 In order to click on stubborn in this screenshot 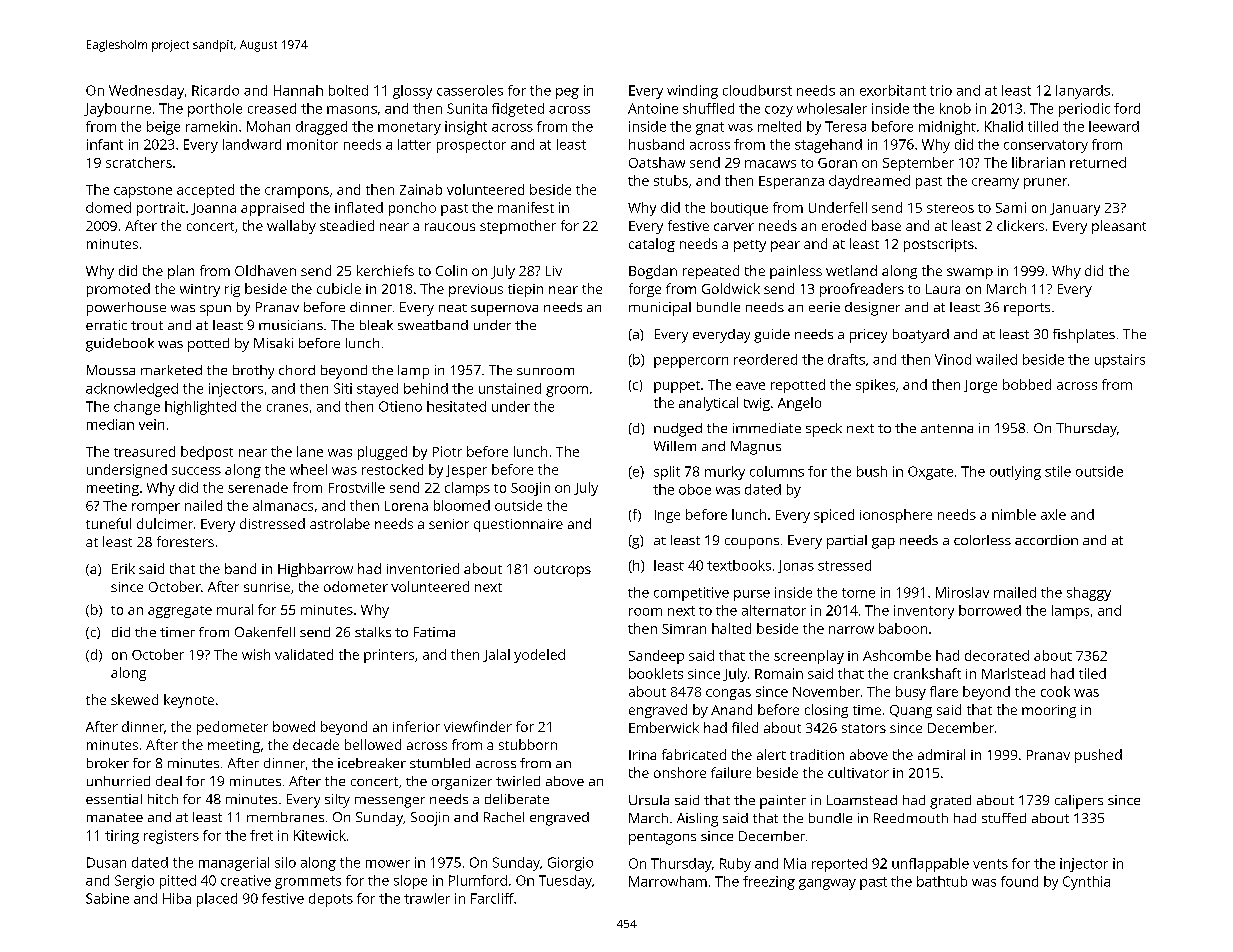, I will do `click(528, 744)`.
